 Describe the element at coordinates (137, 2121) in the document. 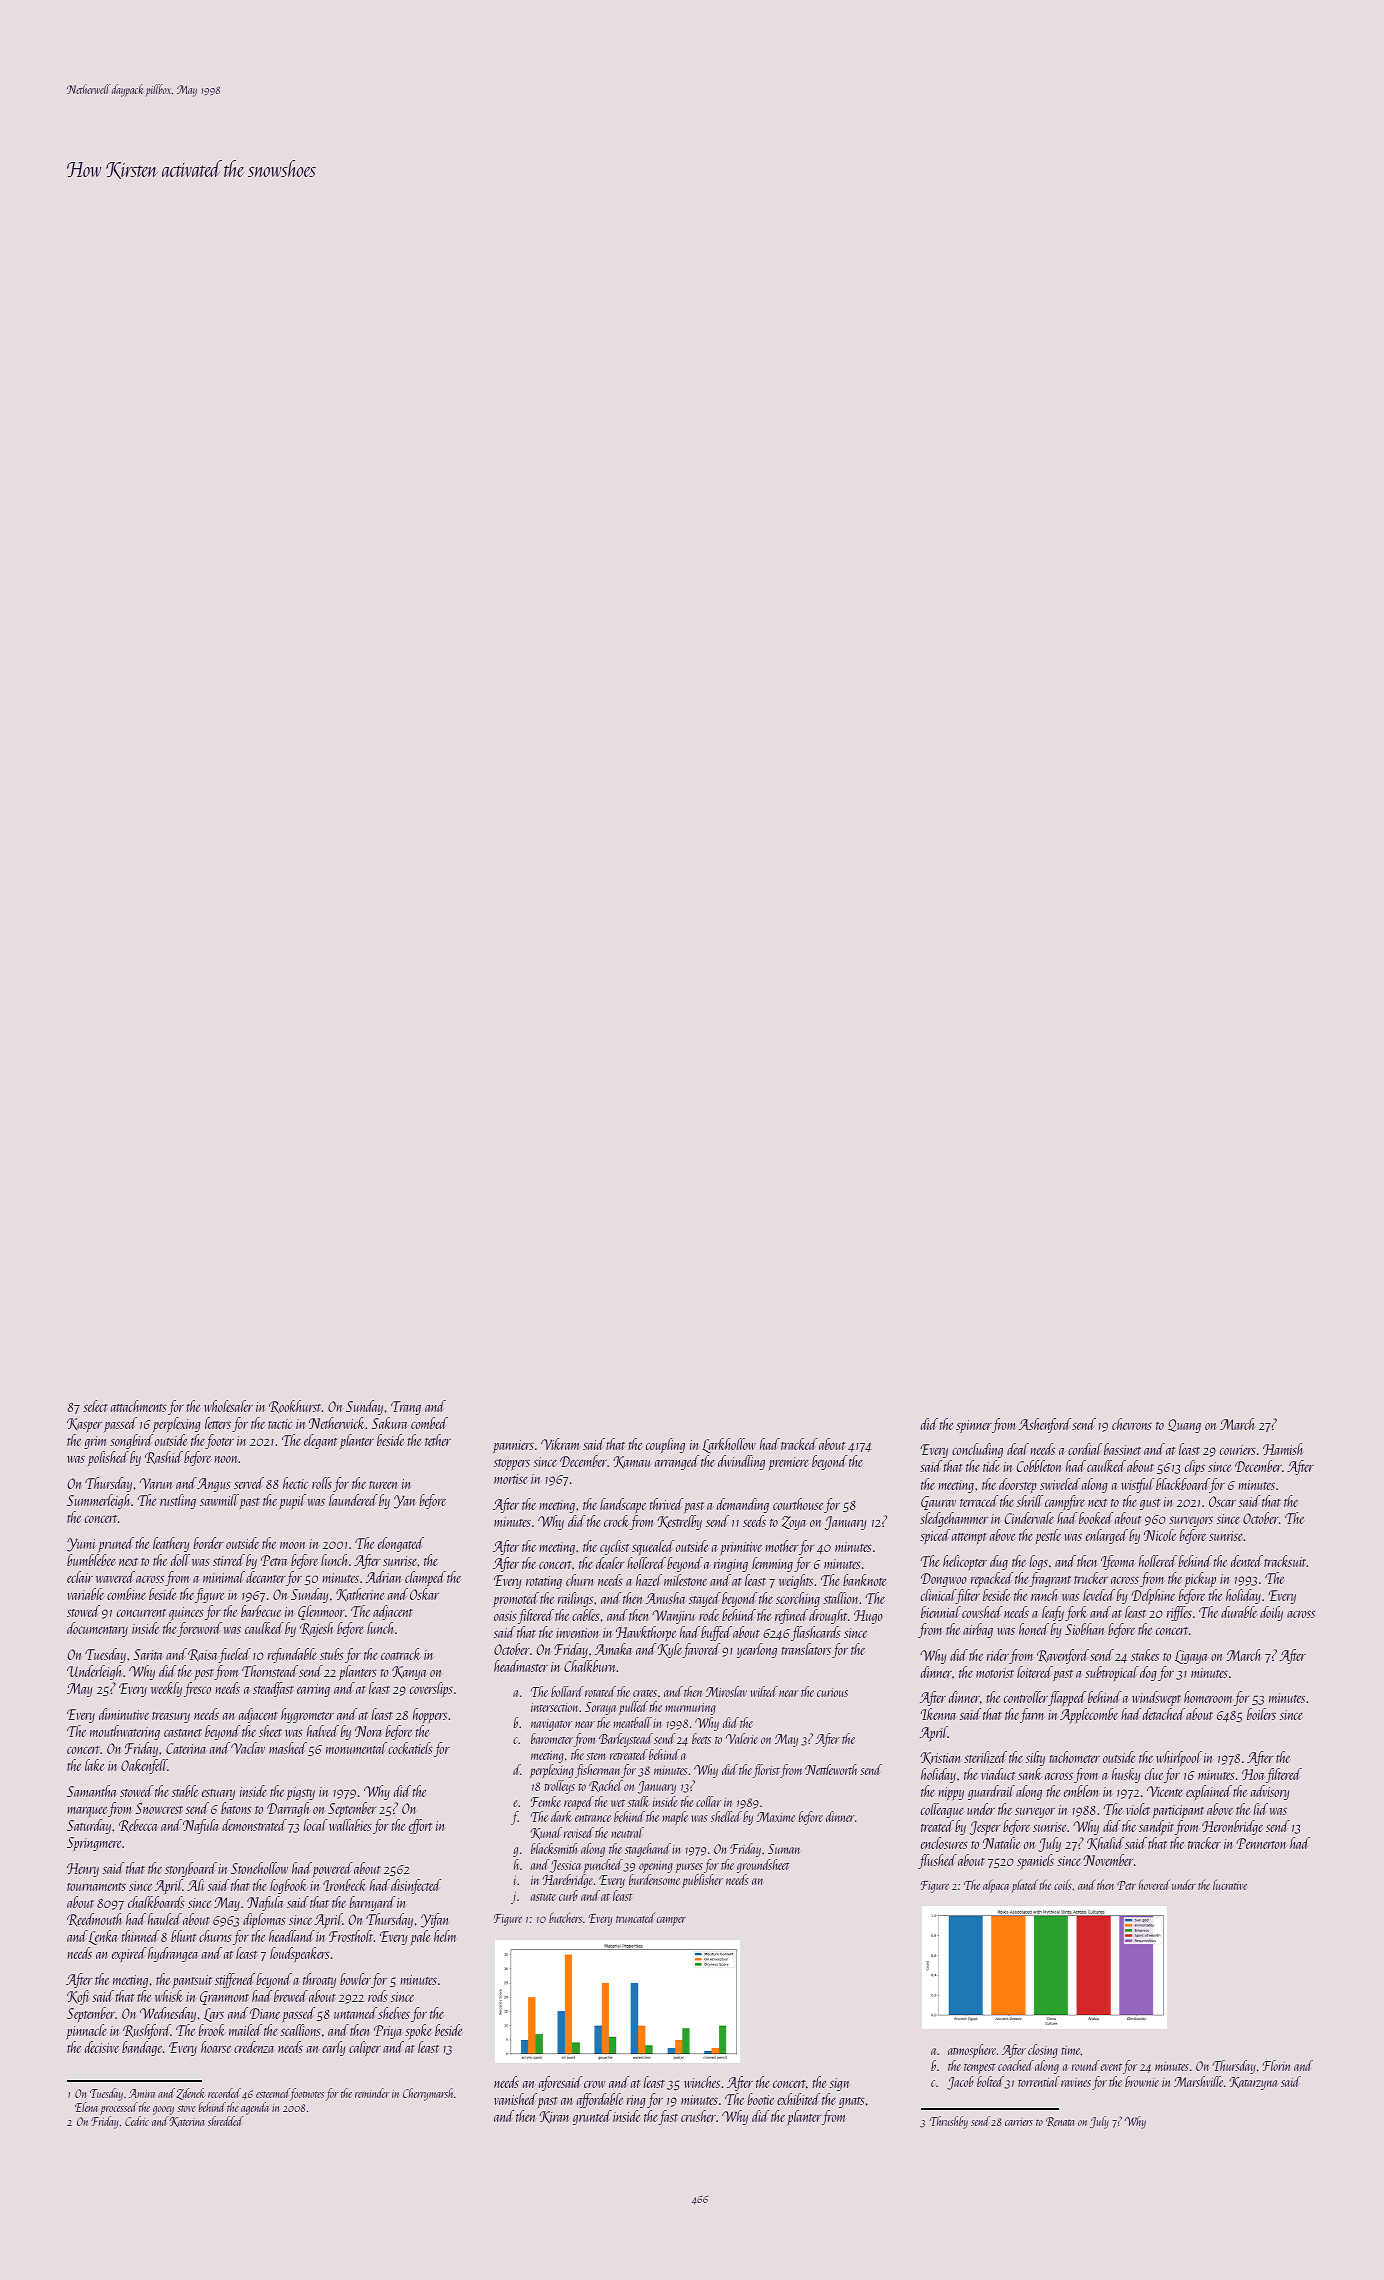

I see `Cedric` at that location.
